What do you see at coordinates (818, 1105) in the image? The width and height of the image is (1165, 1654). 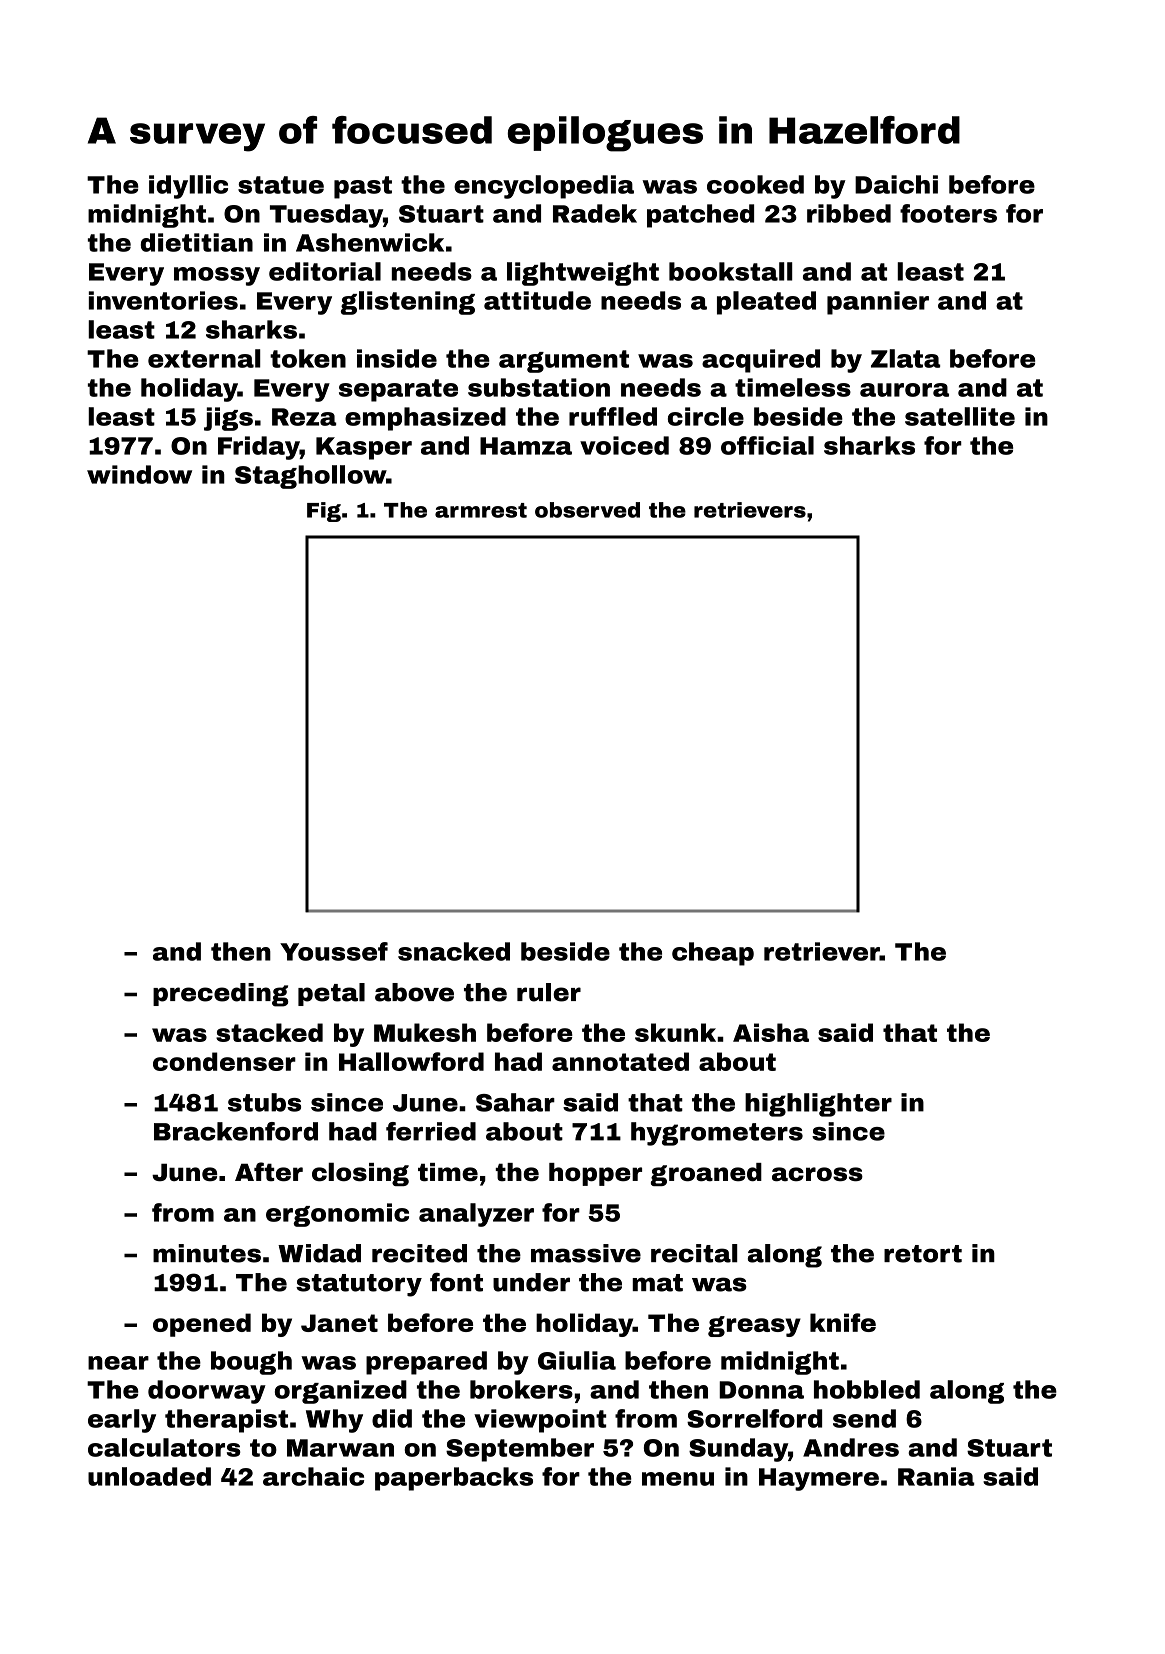 I see `highlighter` at bounding box center [818, 1105].
